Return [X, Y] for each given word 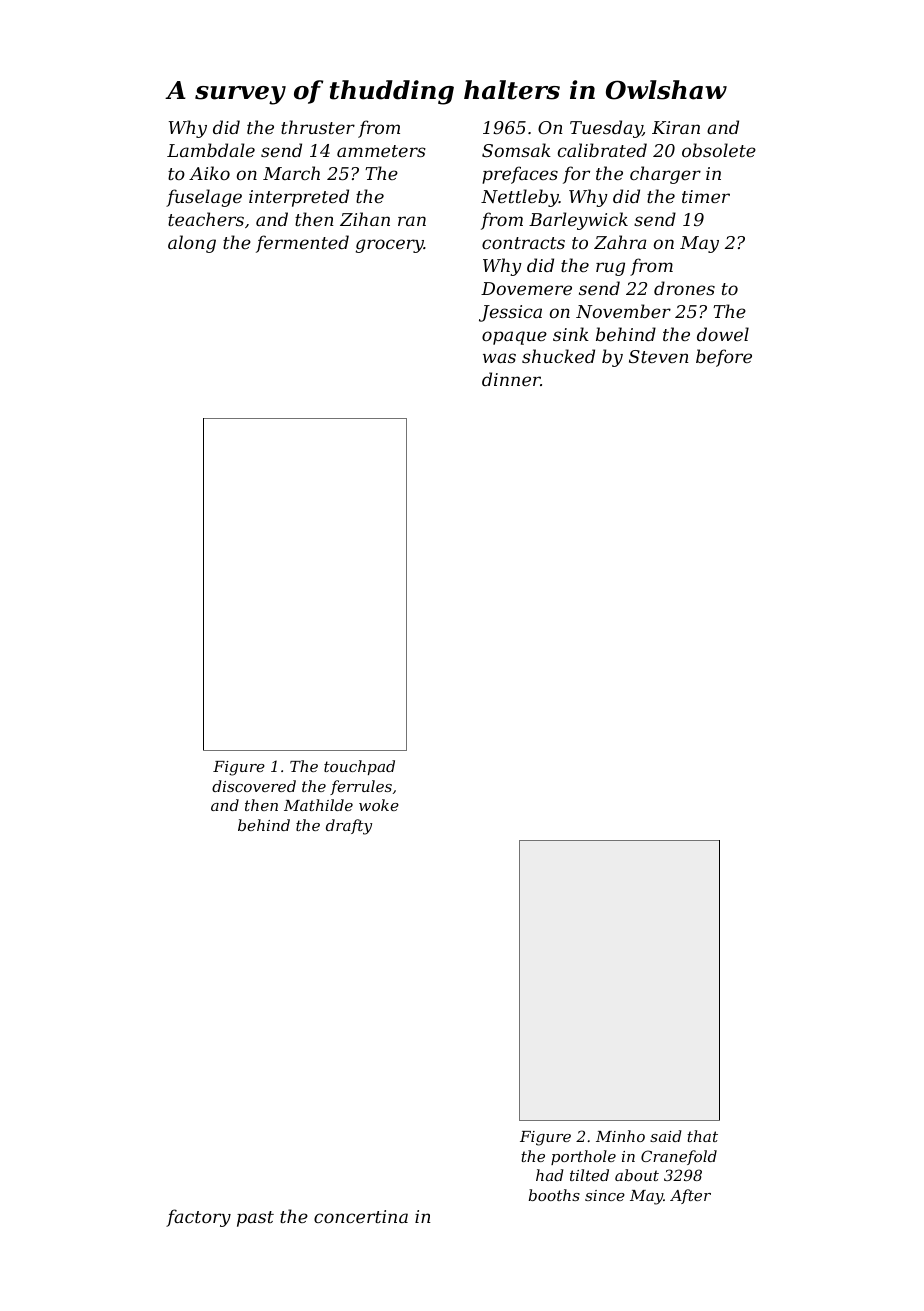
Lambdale [211, 150]
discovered [254, 786]
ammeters [381, 151]
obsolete [719, 150]
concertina [361, 1216]
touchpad [359, 767]
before [724, 358]
